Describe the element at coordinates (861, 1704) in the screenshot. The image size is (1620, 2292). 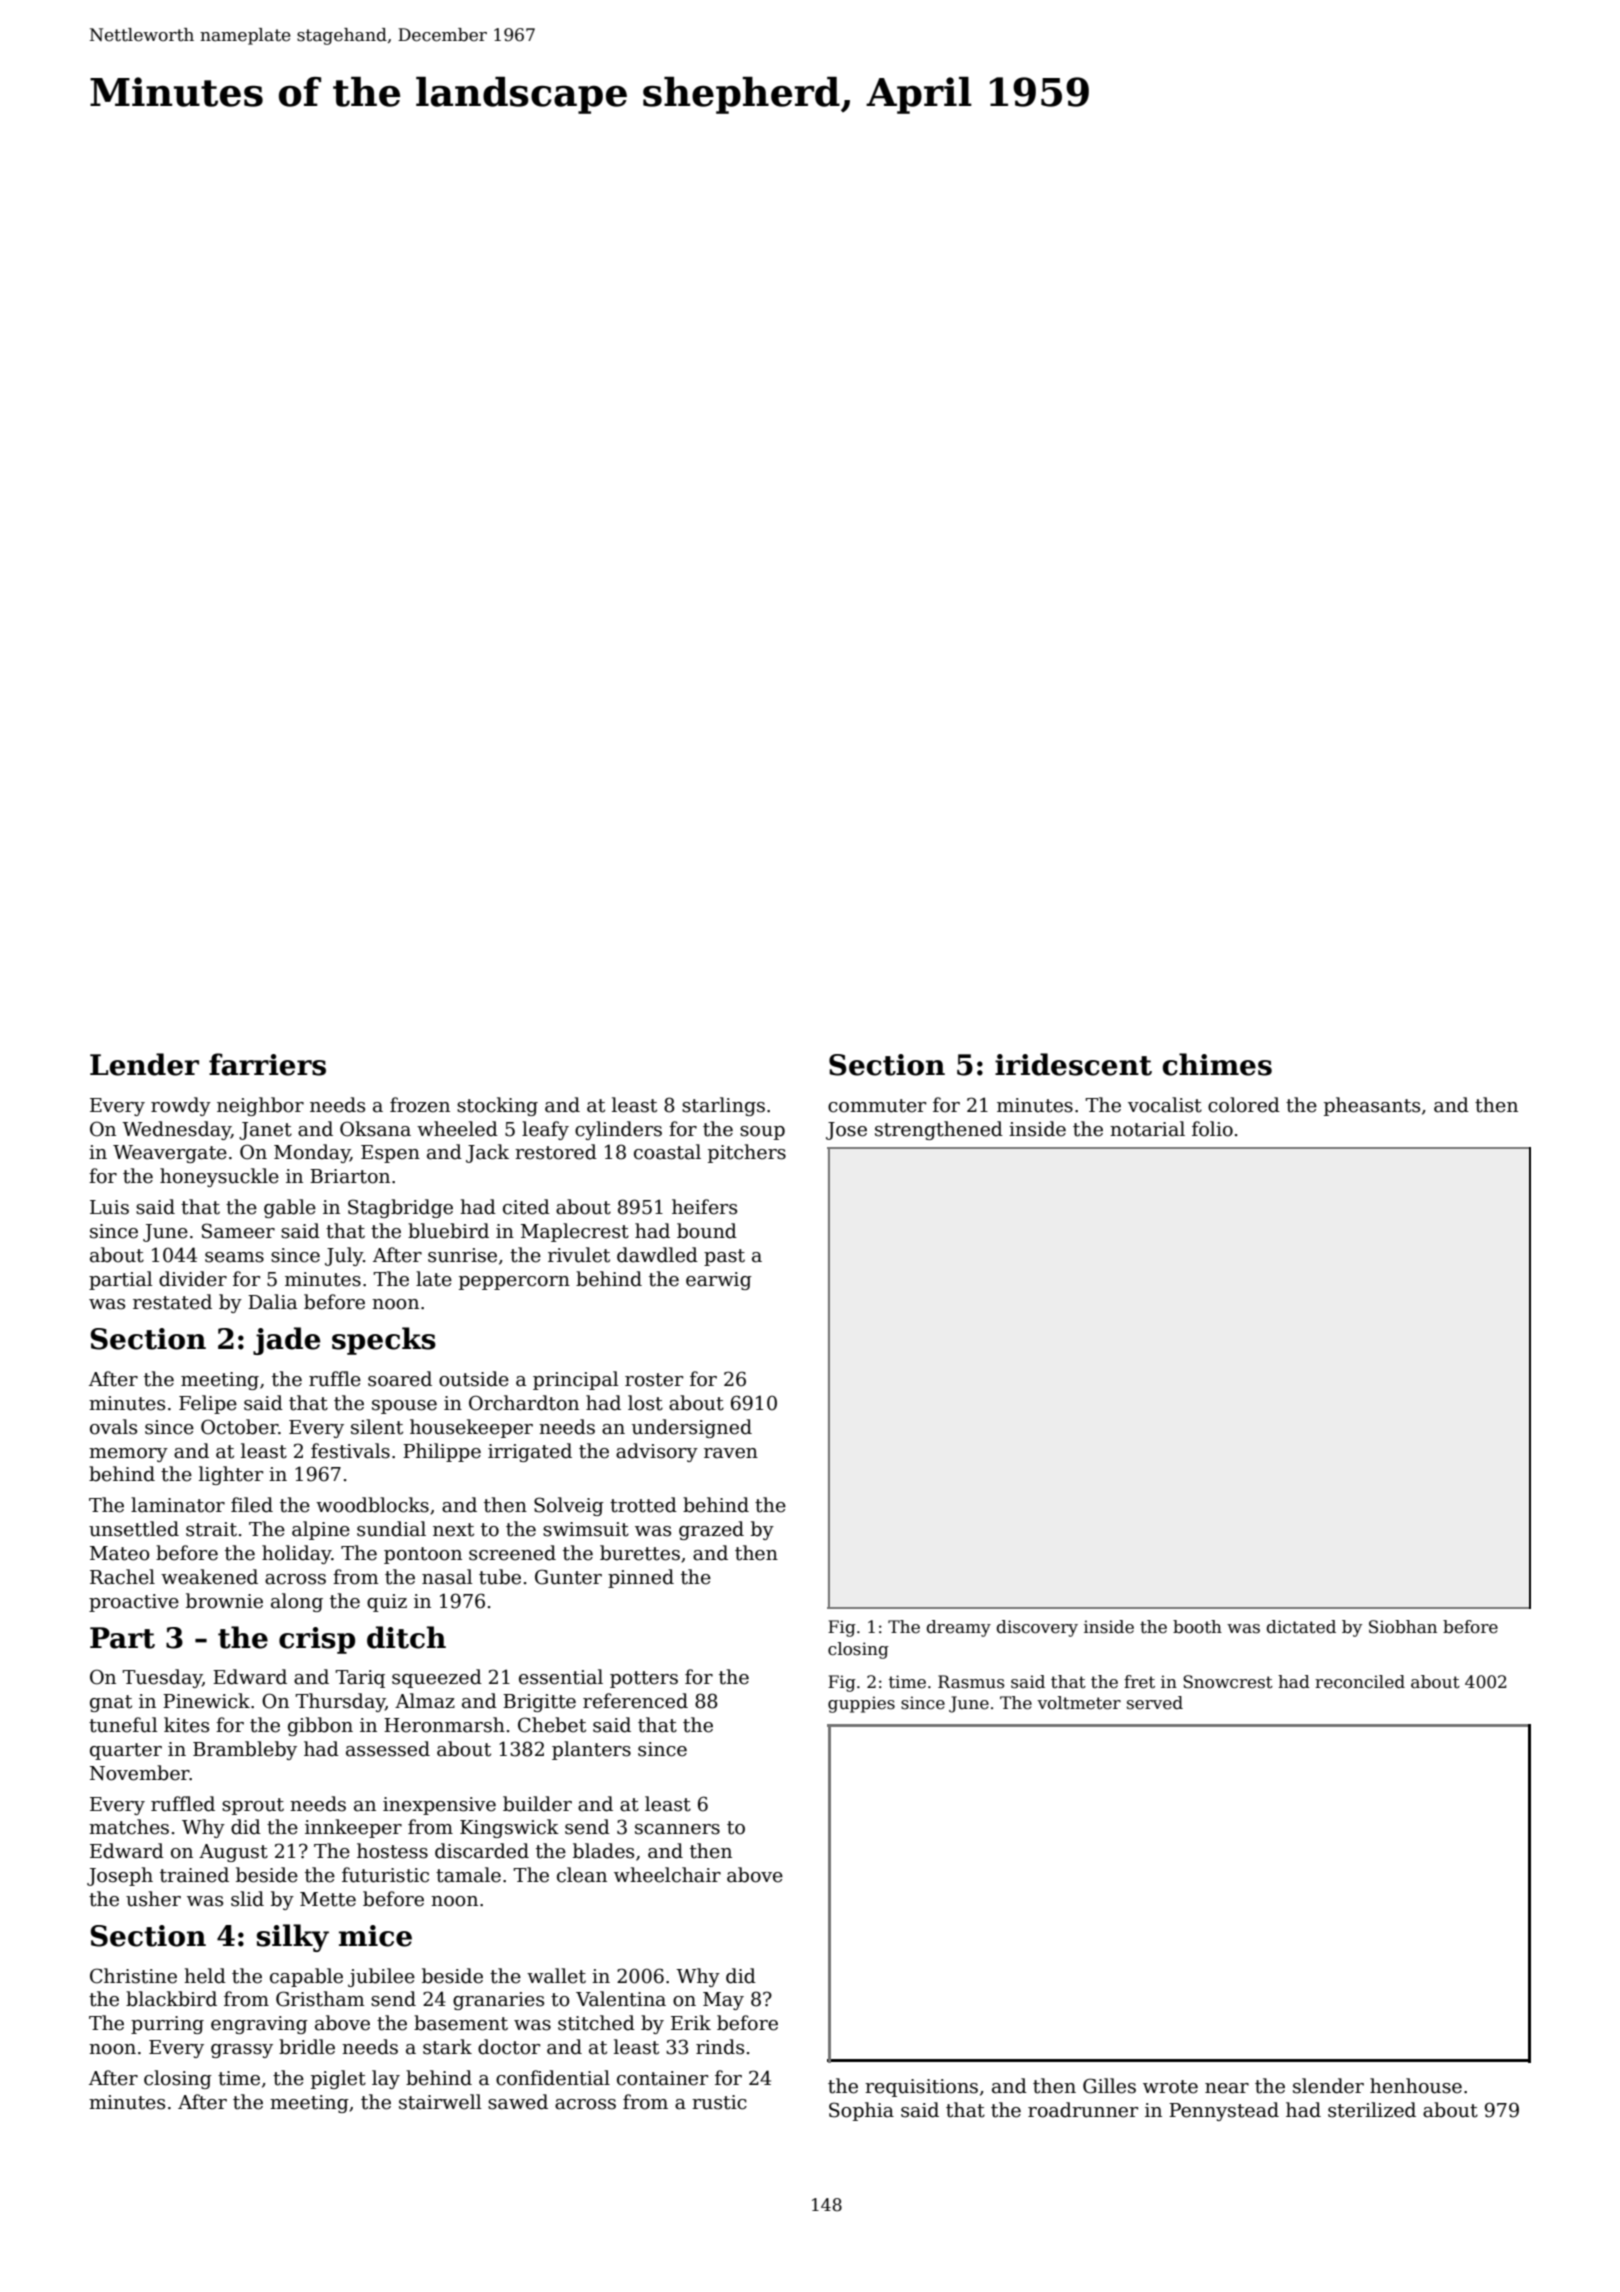
I see `guppies` at that location.
